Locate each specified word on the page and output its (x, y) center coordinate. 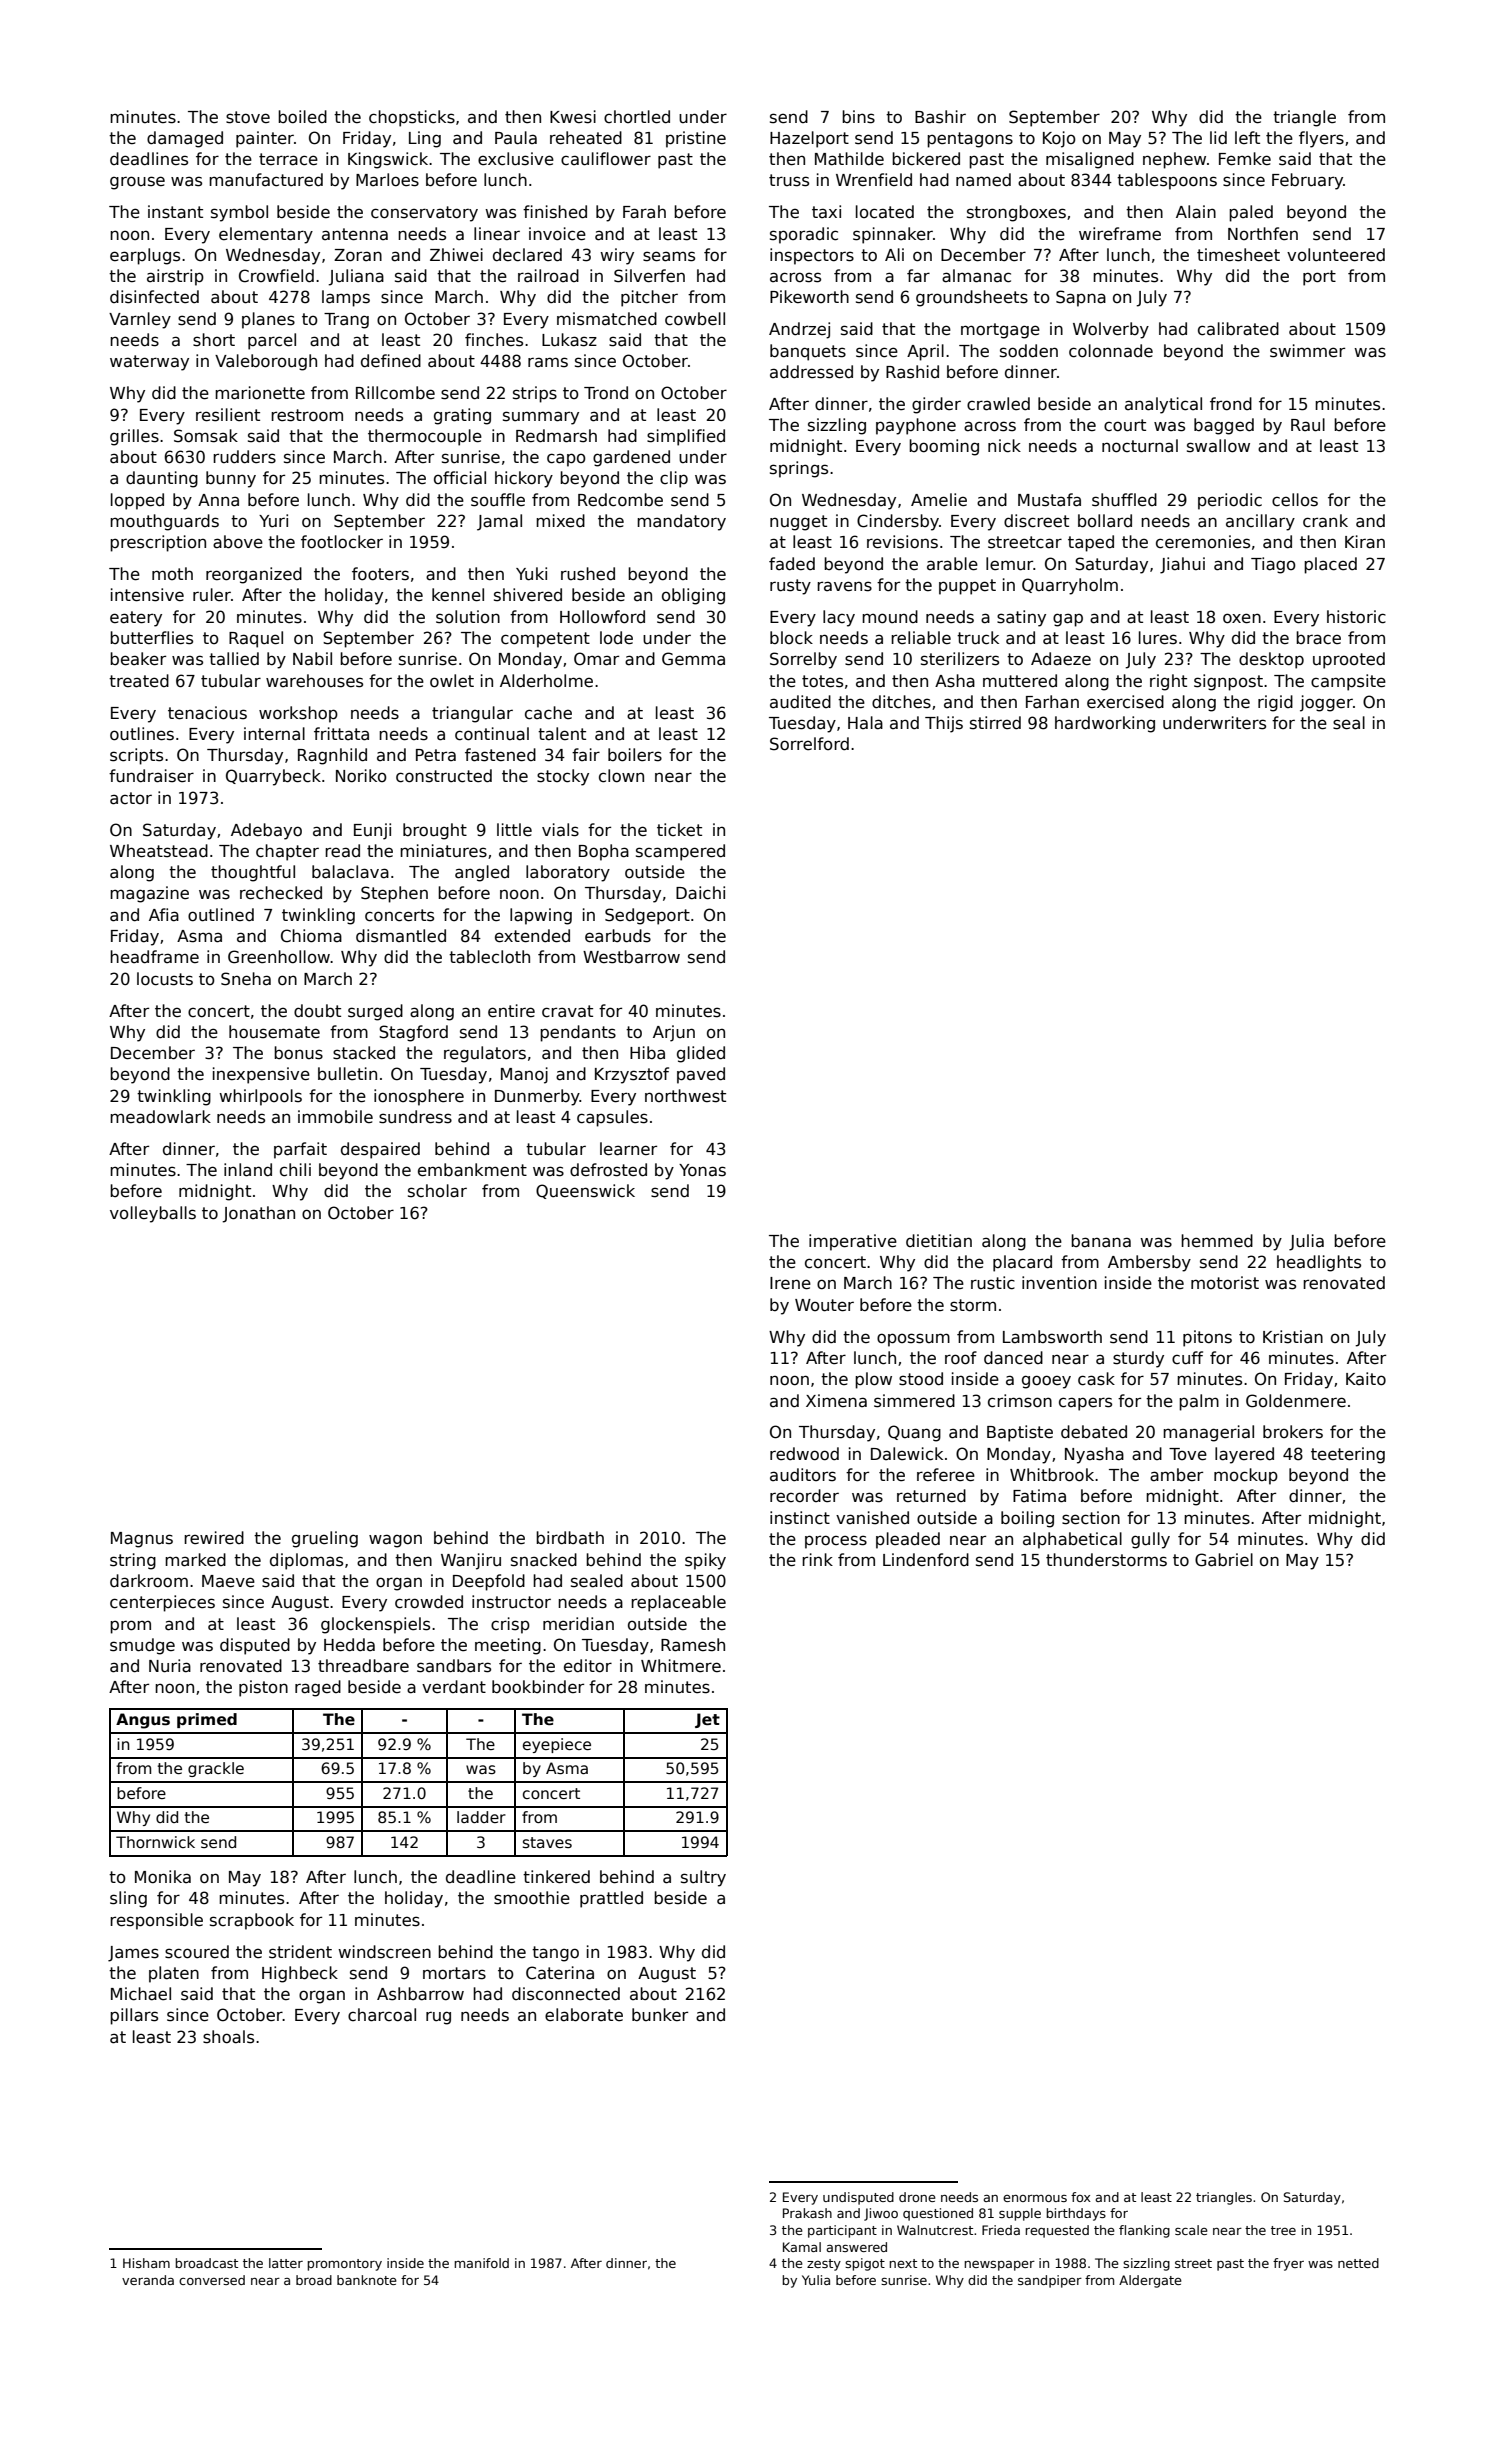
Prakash (807, 2213)
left (1247, 138)
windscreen (384, 1952)
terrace (288, 159)
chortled (637, 117)
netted (1358, 2263)
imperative (853, 1242)
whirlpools (260, 1097)
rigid (1275, 703)
